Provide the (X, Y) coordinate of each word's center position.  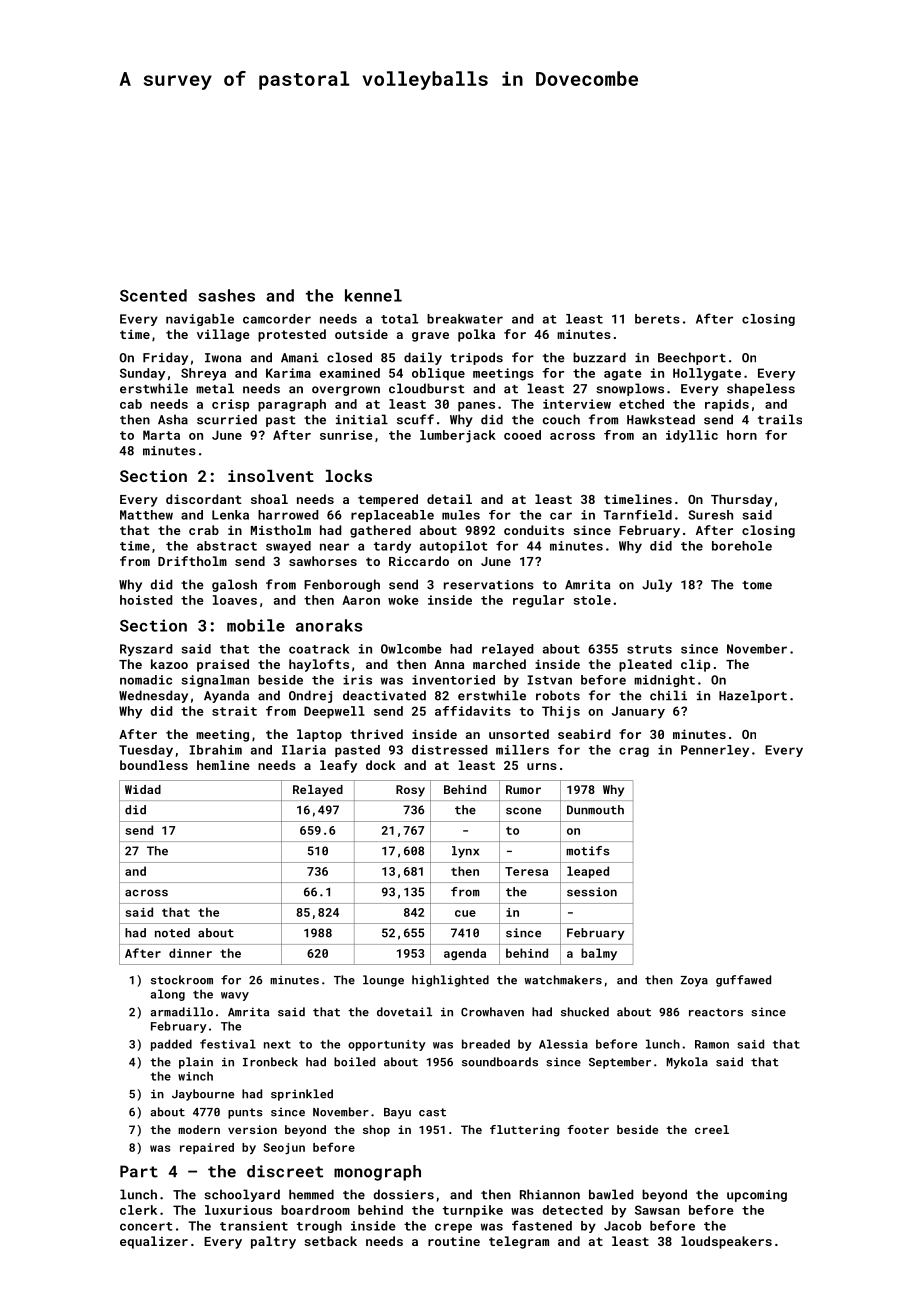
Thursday (741, 500)
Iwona (223, 358)
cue (465, 913)
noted (172, 933)
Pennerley (715, 751)
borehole (742, 546)
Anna (449, 664)
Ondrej (310, 696)
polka (476, 335)
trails (780, 419)
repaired (207, 1148)
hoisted (146, 600)
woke (403, 600)
